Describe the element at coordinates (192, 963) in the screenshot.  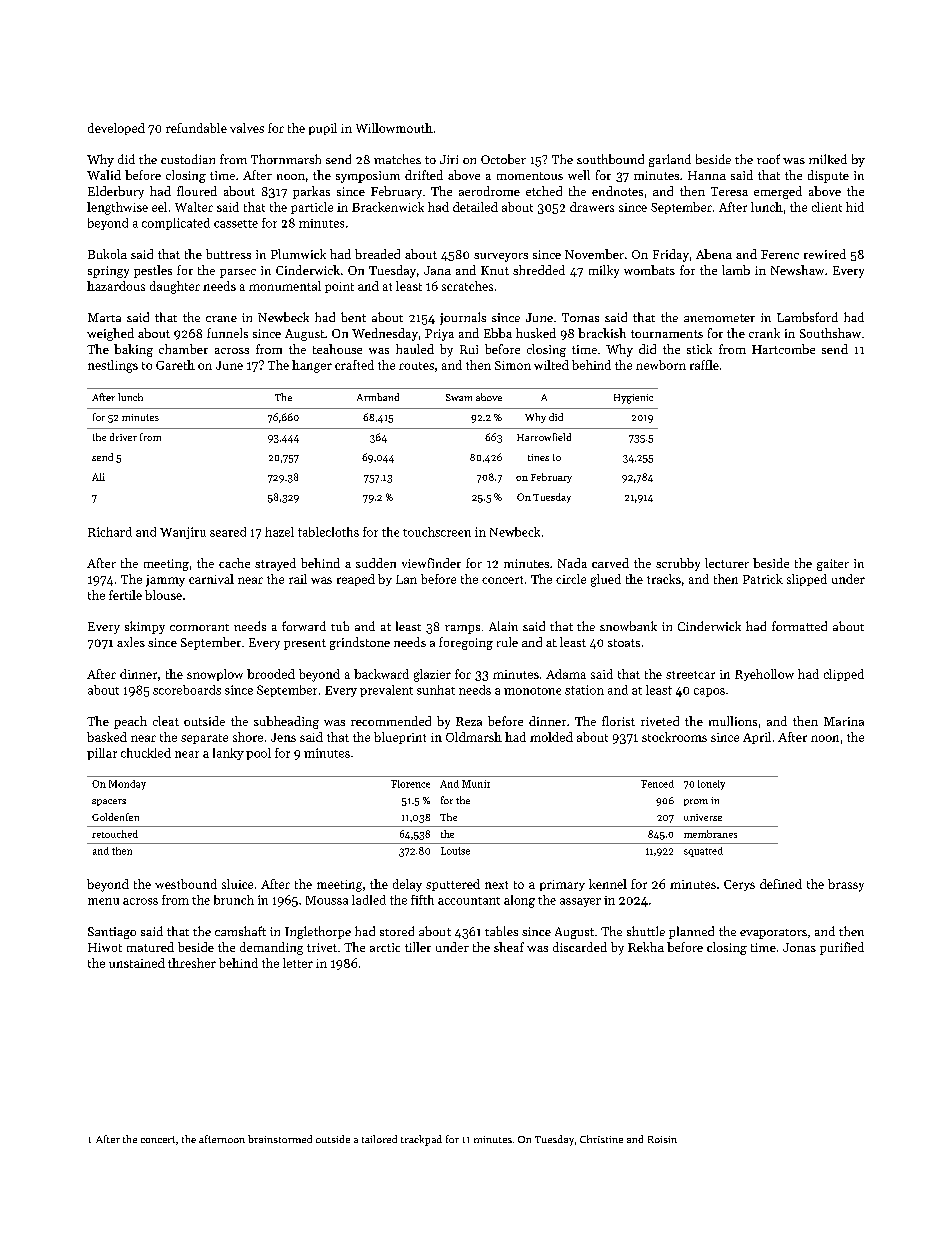
I see `thresher` at that location.
